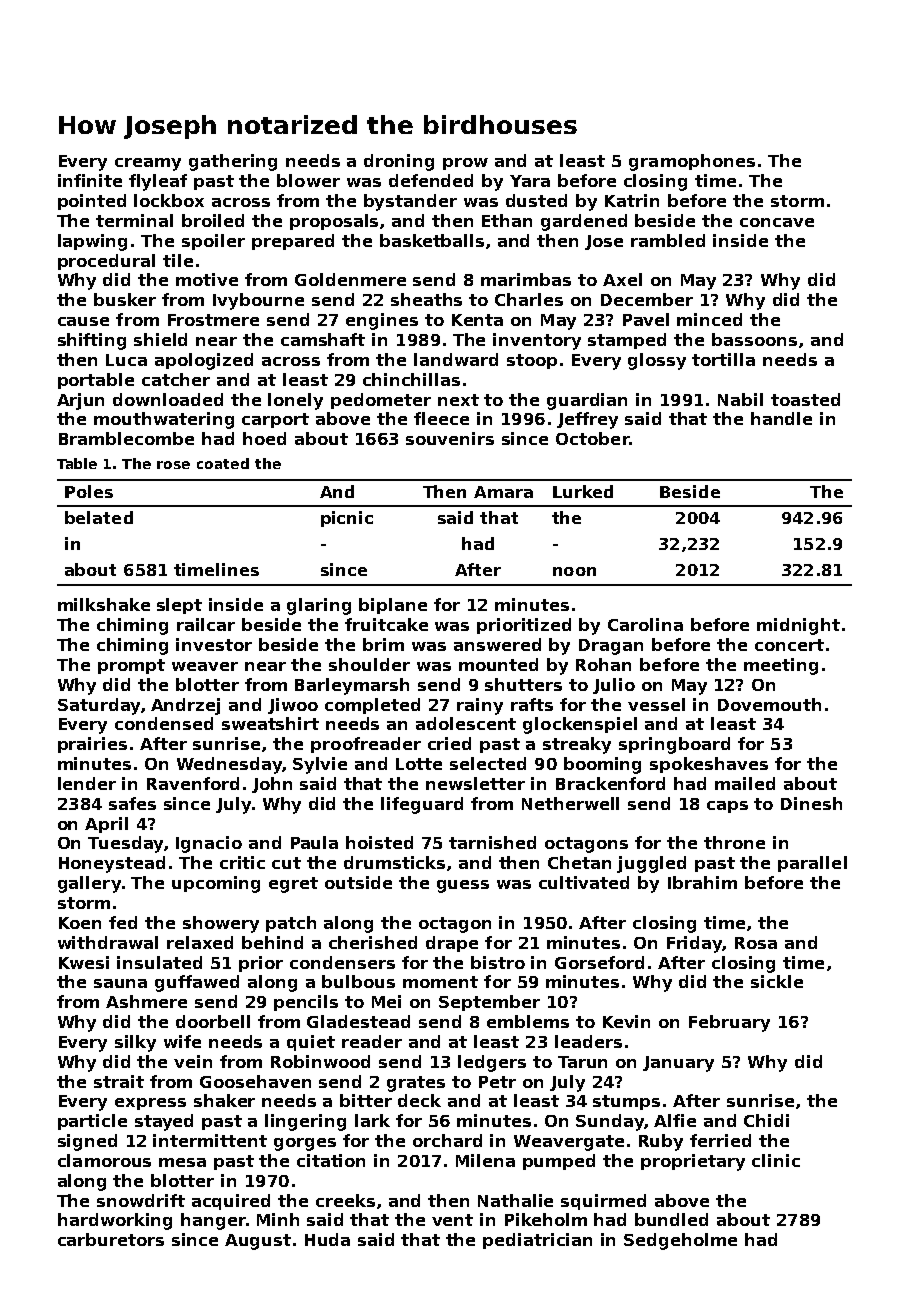 This page has height=1316, width=908. I want to click on concave, so click(777, 222).
